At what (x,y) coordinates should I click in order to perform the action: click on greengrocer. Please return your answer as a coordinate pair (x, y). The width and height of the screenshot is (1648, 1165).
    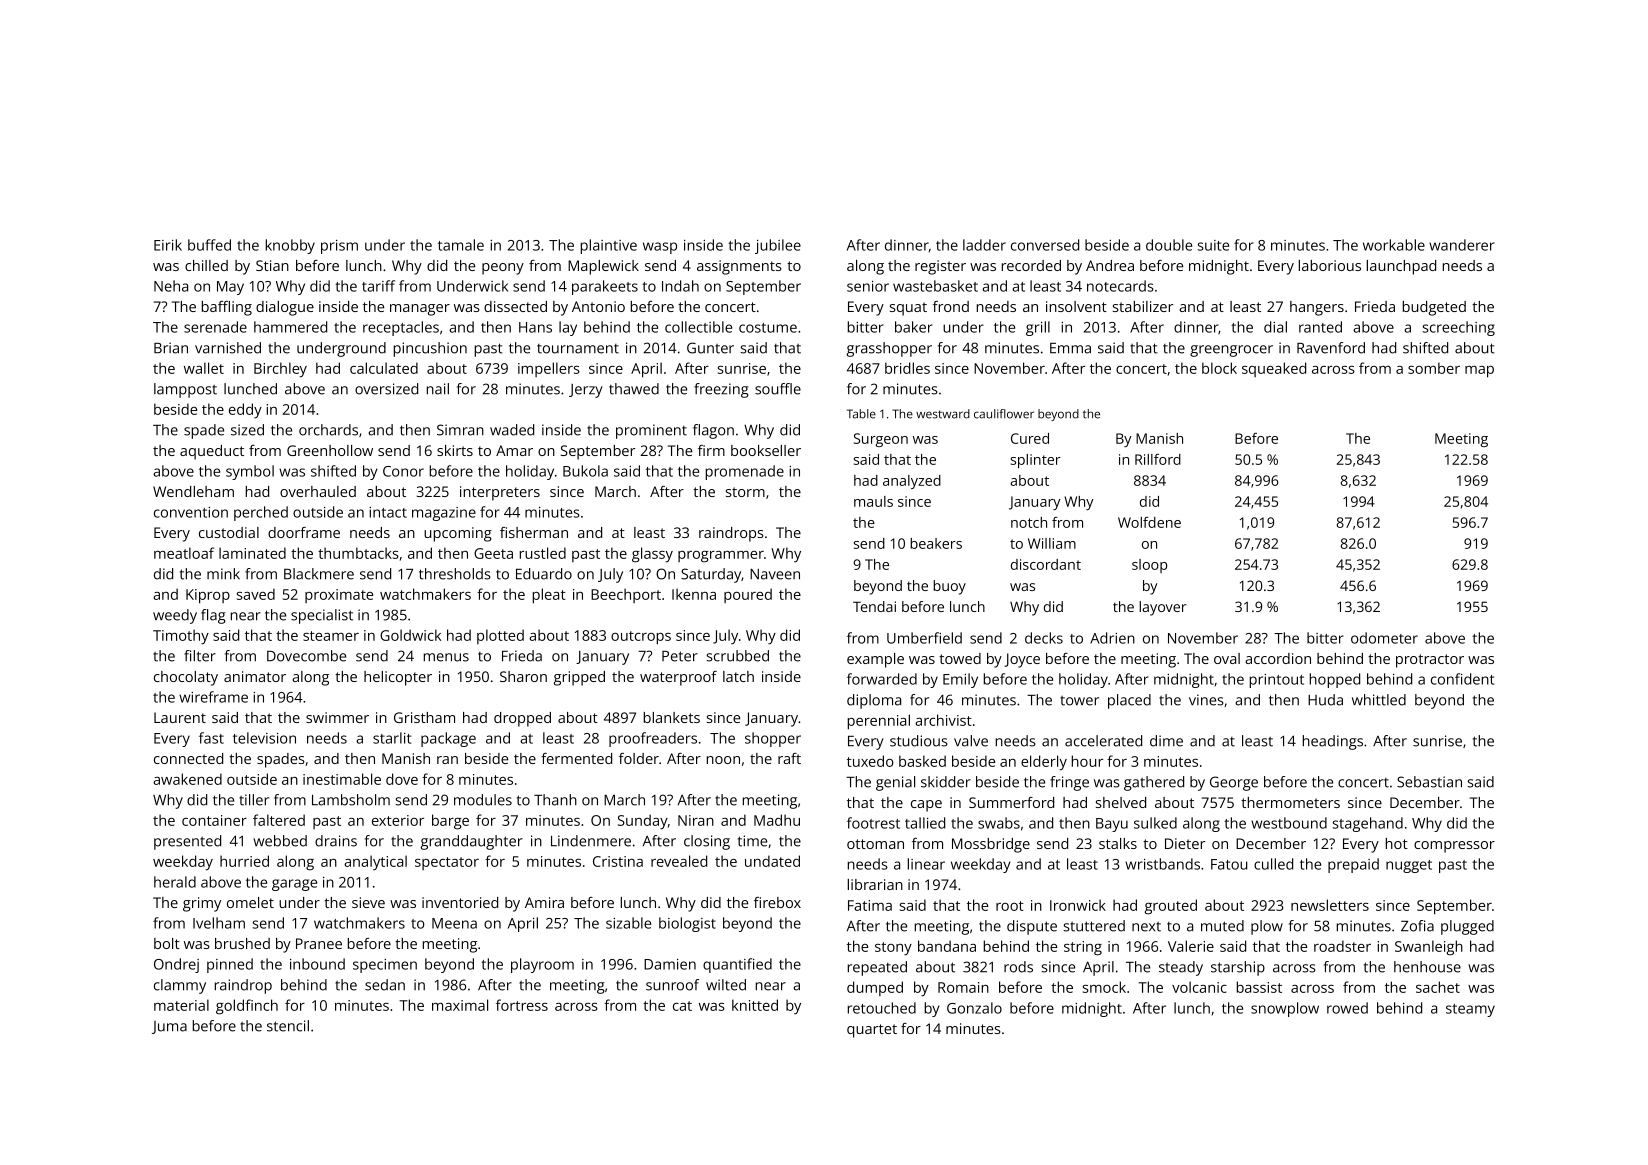
    Looking at the image, I should click on (1231, 351).
